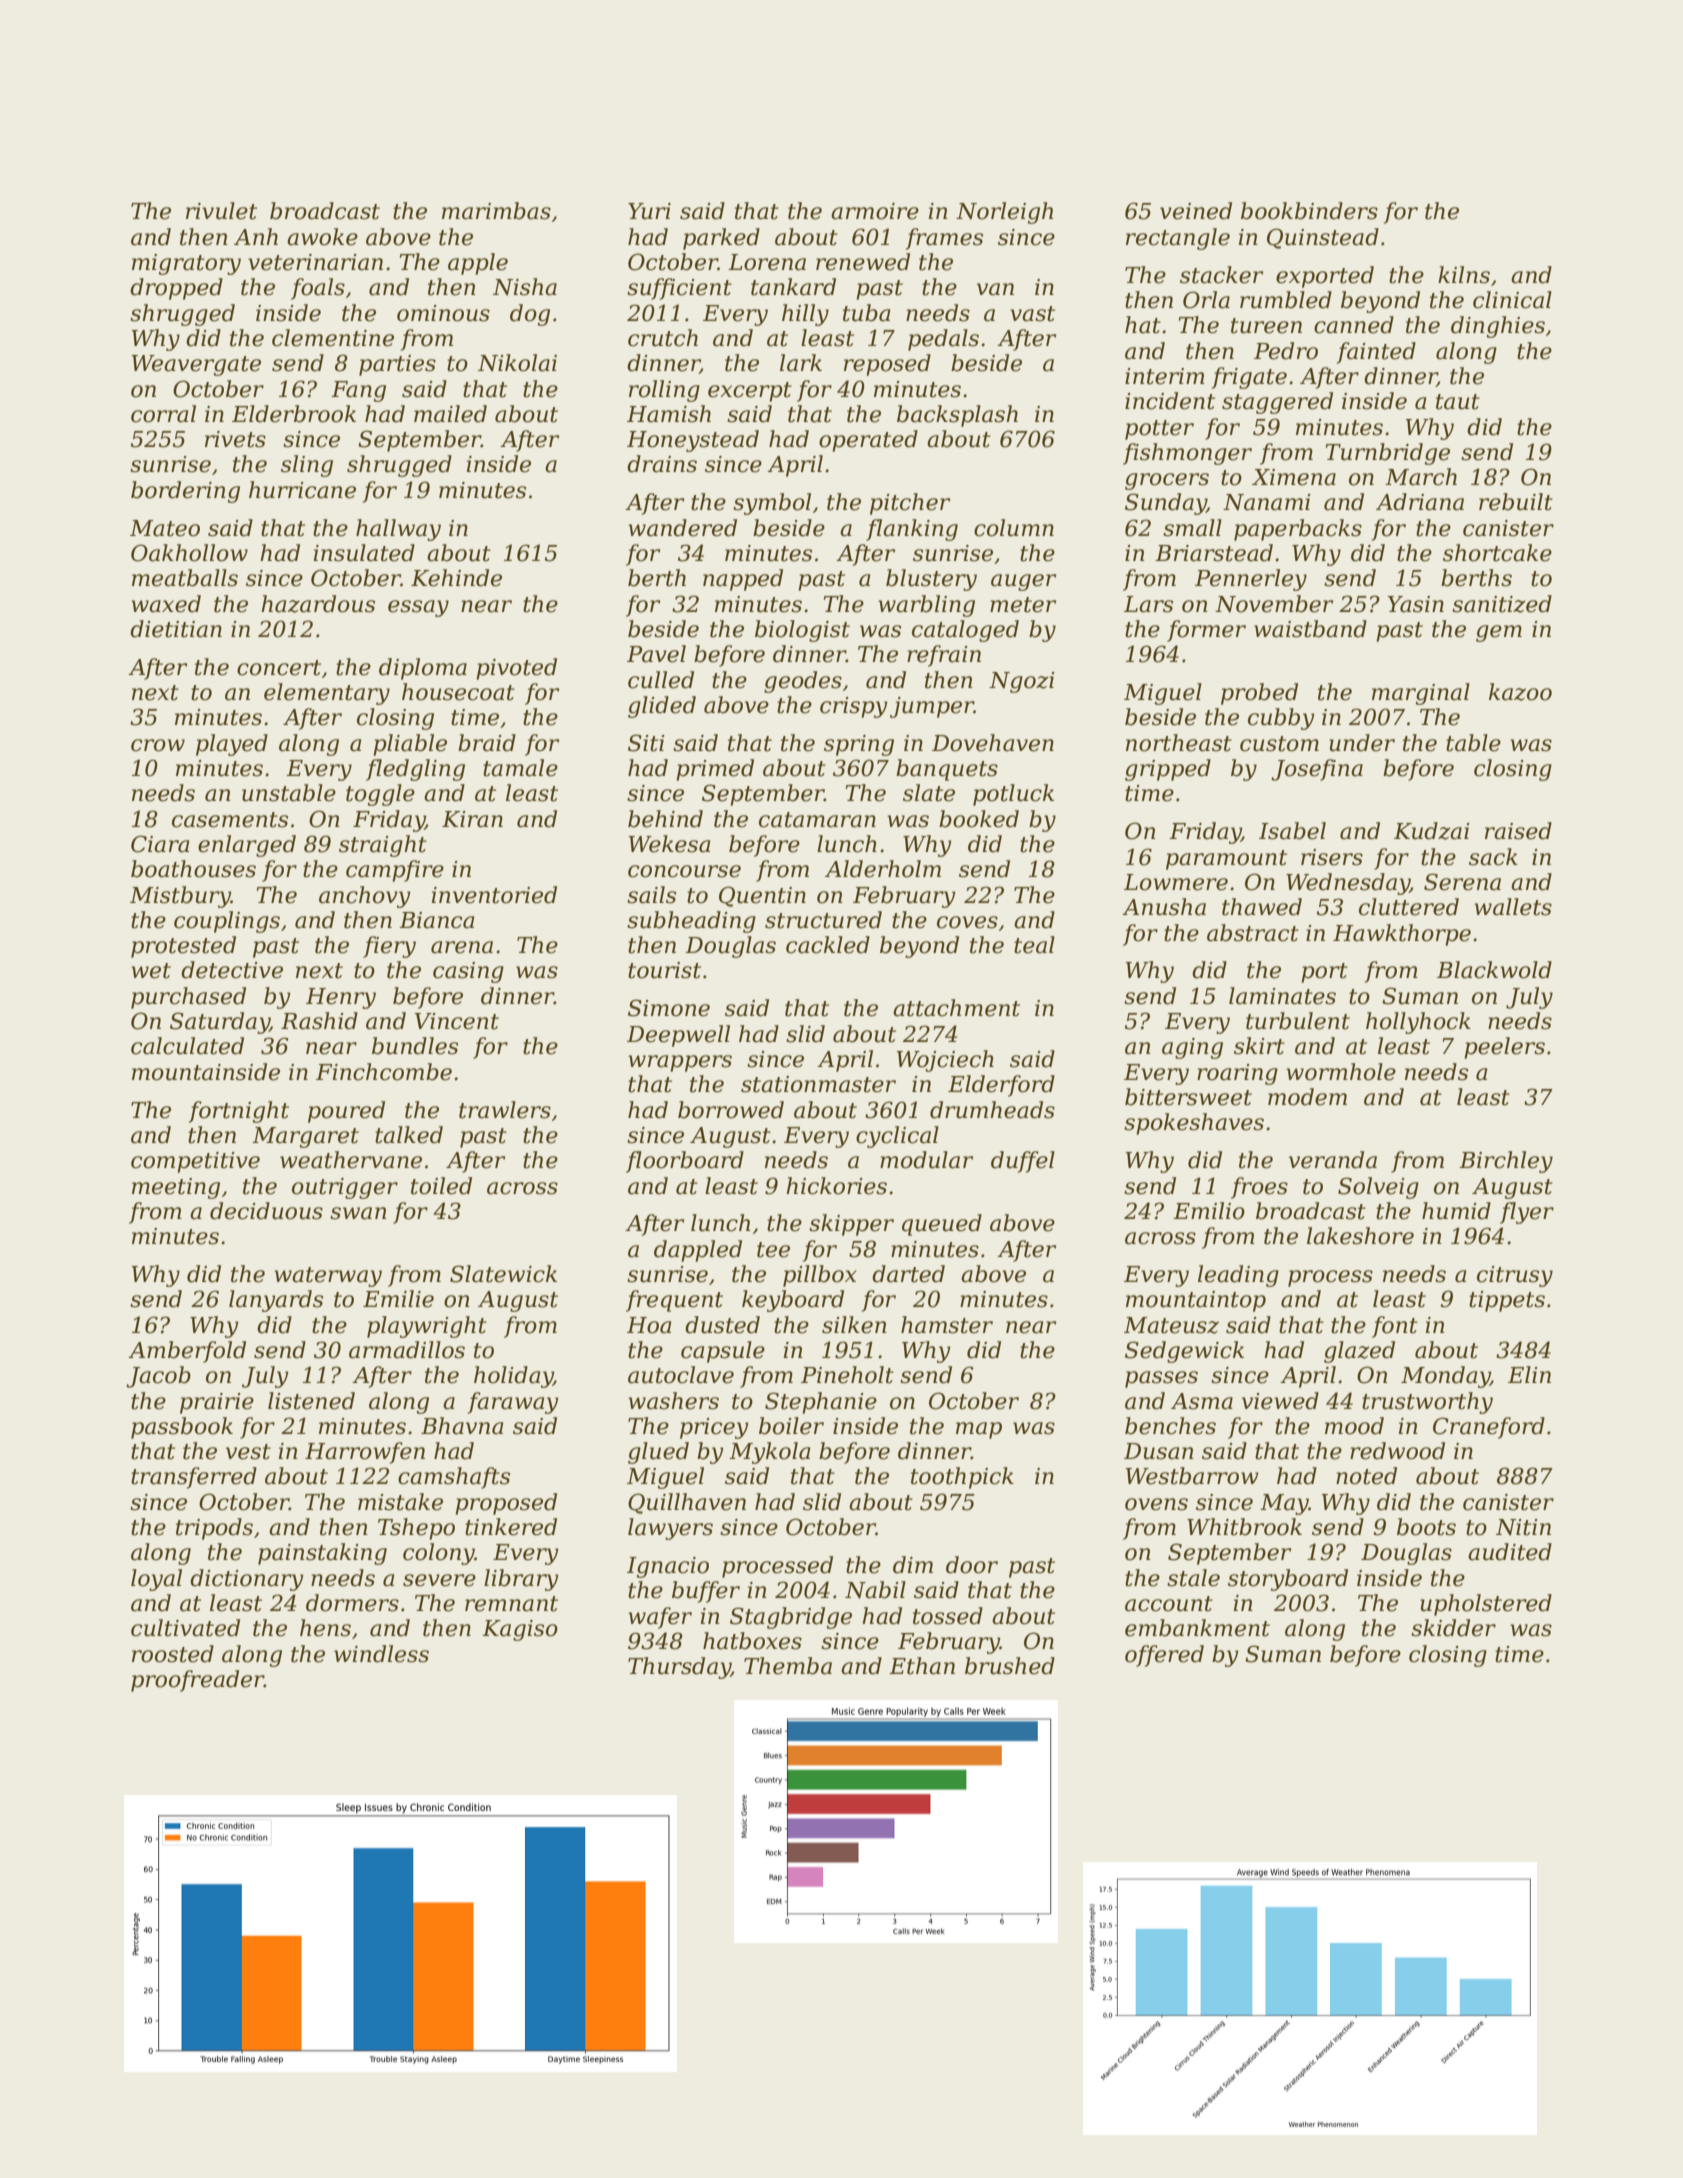 The image size is (1683, 2178). I want to click on proofreader, so click(197, 1681).
